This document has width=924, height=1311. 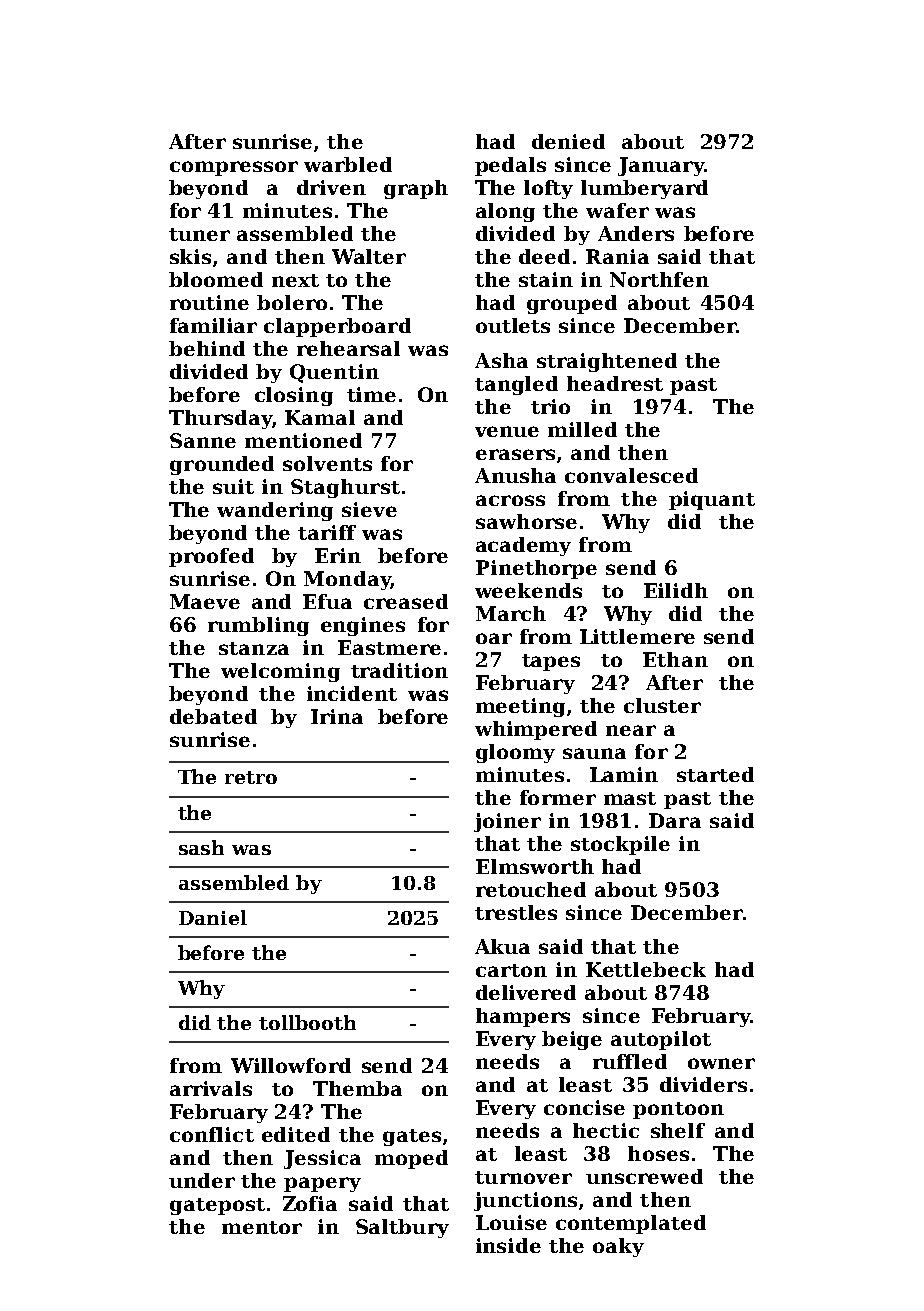 I want to click on January, so click(x=661, y=166).
